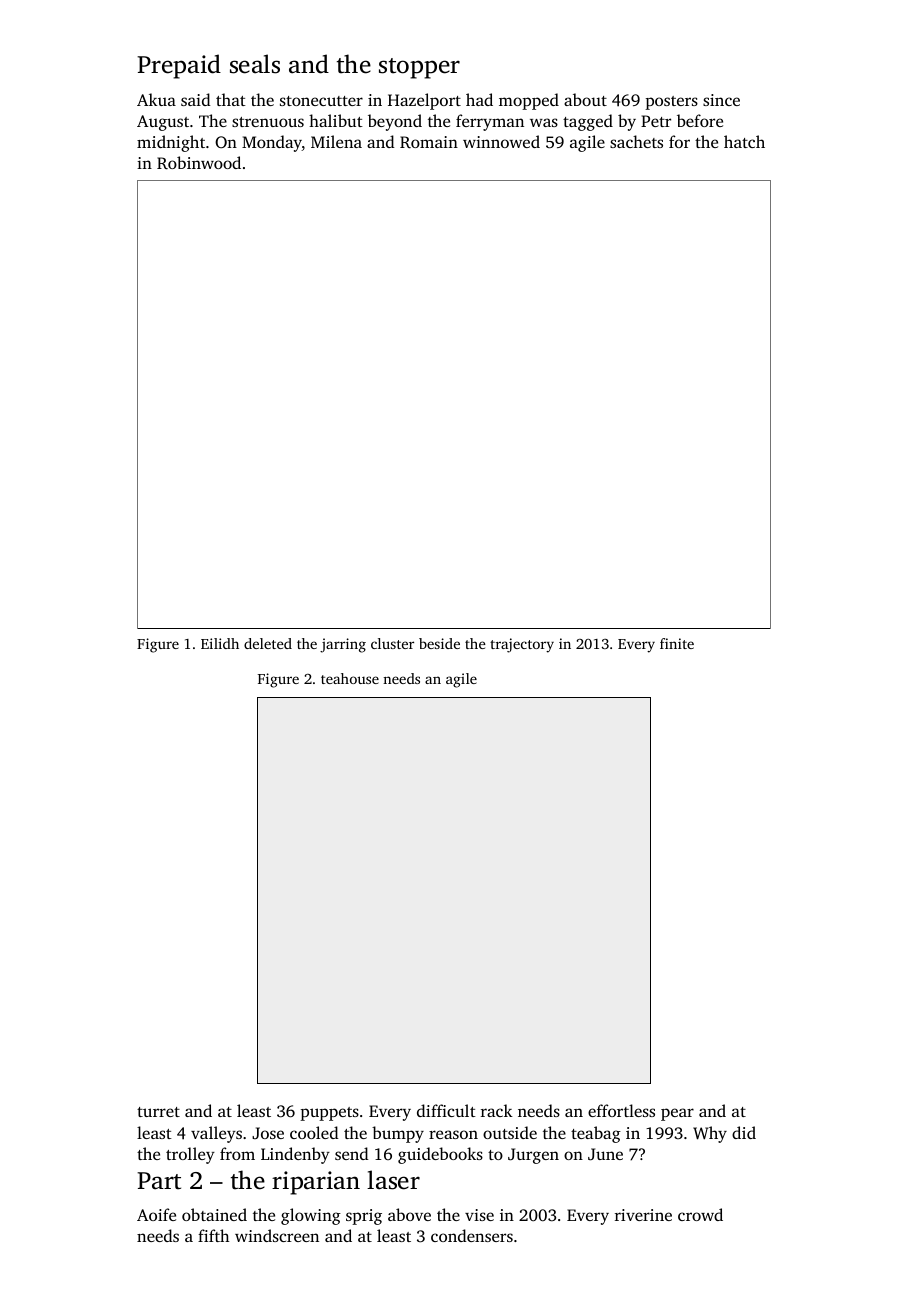  I want to click on sachets, so click(636, 141).
